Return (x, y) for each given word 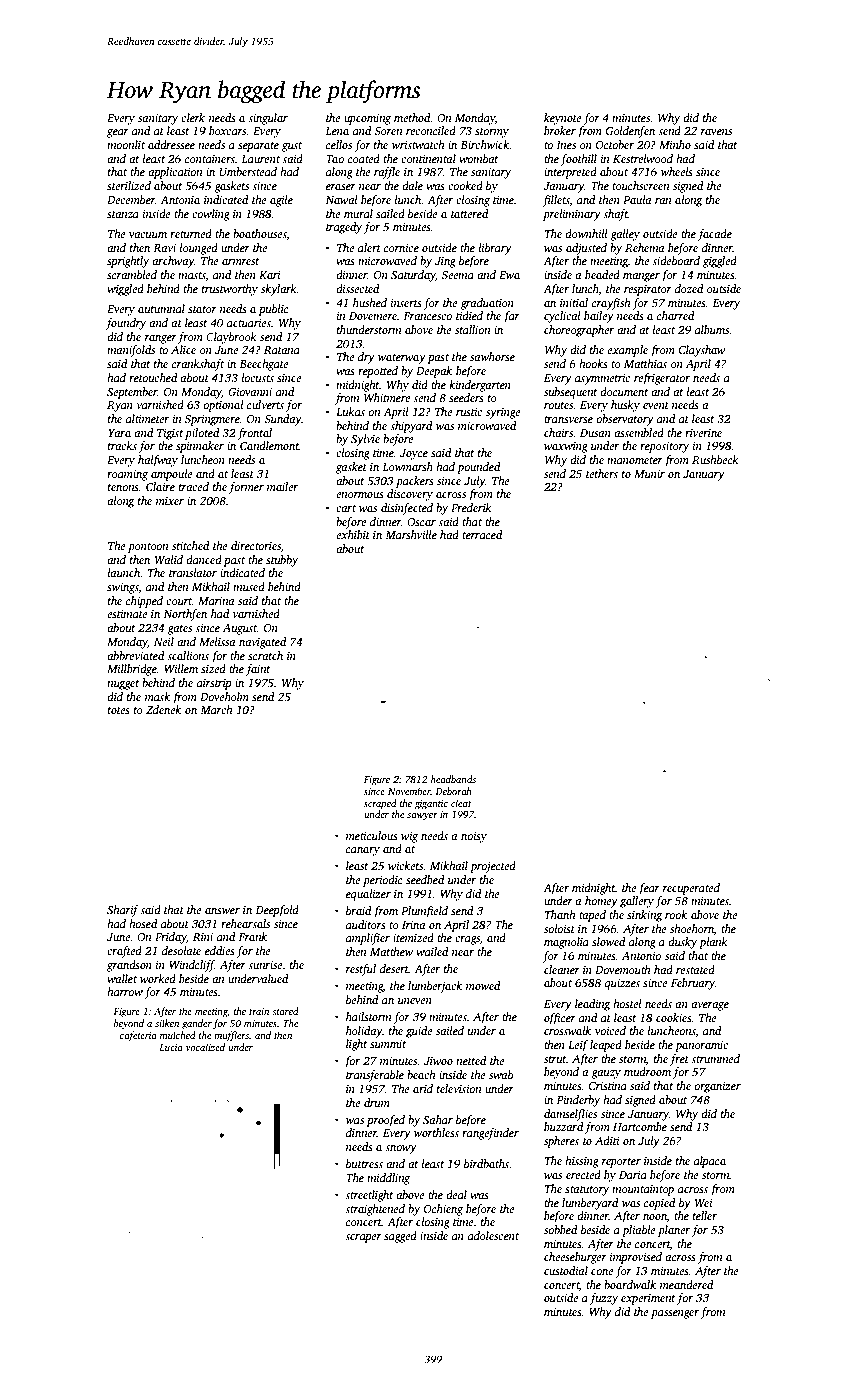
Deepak (434, 372)
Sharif (123, 911)
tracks (122, 445)
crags (467, 940)
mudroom (647, 1071)
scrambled (132, 274)
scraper (363, 1238)
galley (625, 235)
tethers (602, 473)
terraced (482, 534)
